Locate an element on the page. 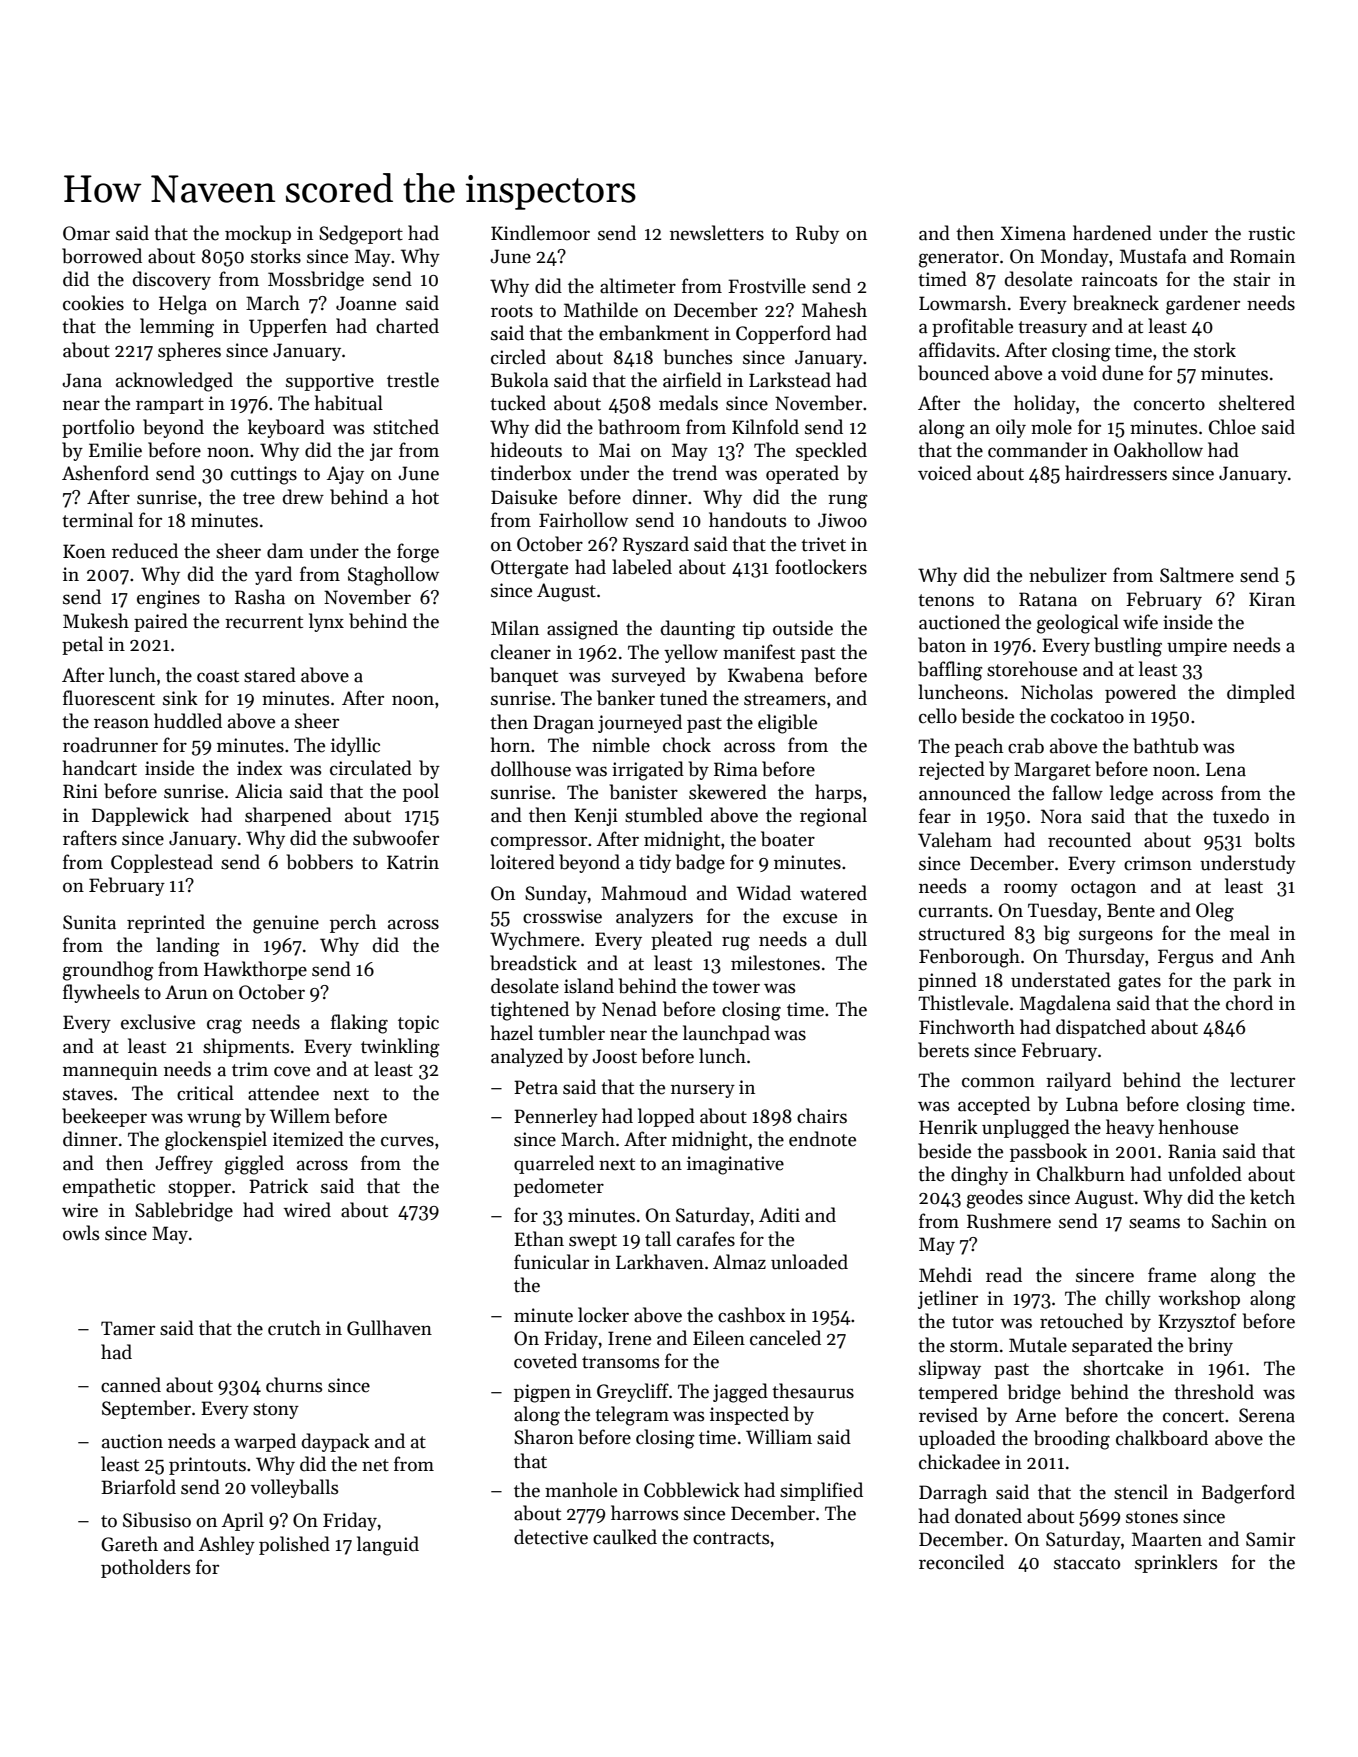 Image resolution: width=1358 pixels, height=1757 pixels. unloaded is located at coordinates (809, 1262).
